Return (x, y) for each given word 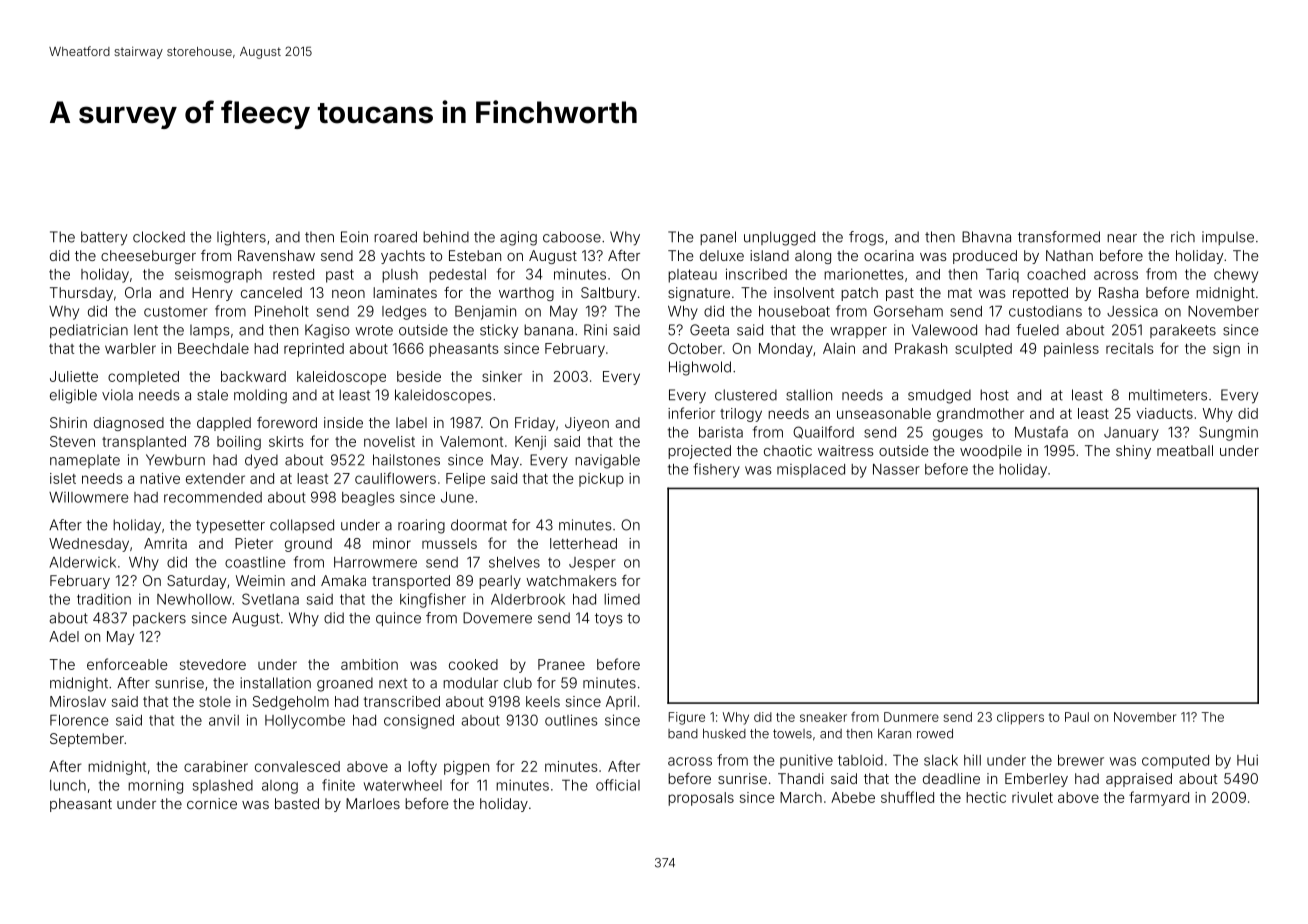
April (620, 703)
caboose (572, 237)
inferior (691, 413)
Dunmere (911, 717)
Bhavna (986, 237)
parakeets (1183, 331)
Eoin (354, 237)
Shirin (68, 422)
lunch (68, 785)
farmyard (1159, 798)
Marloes (373, 803)
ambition (369, 664)
